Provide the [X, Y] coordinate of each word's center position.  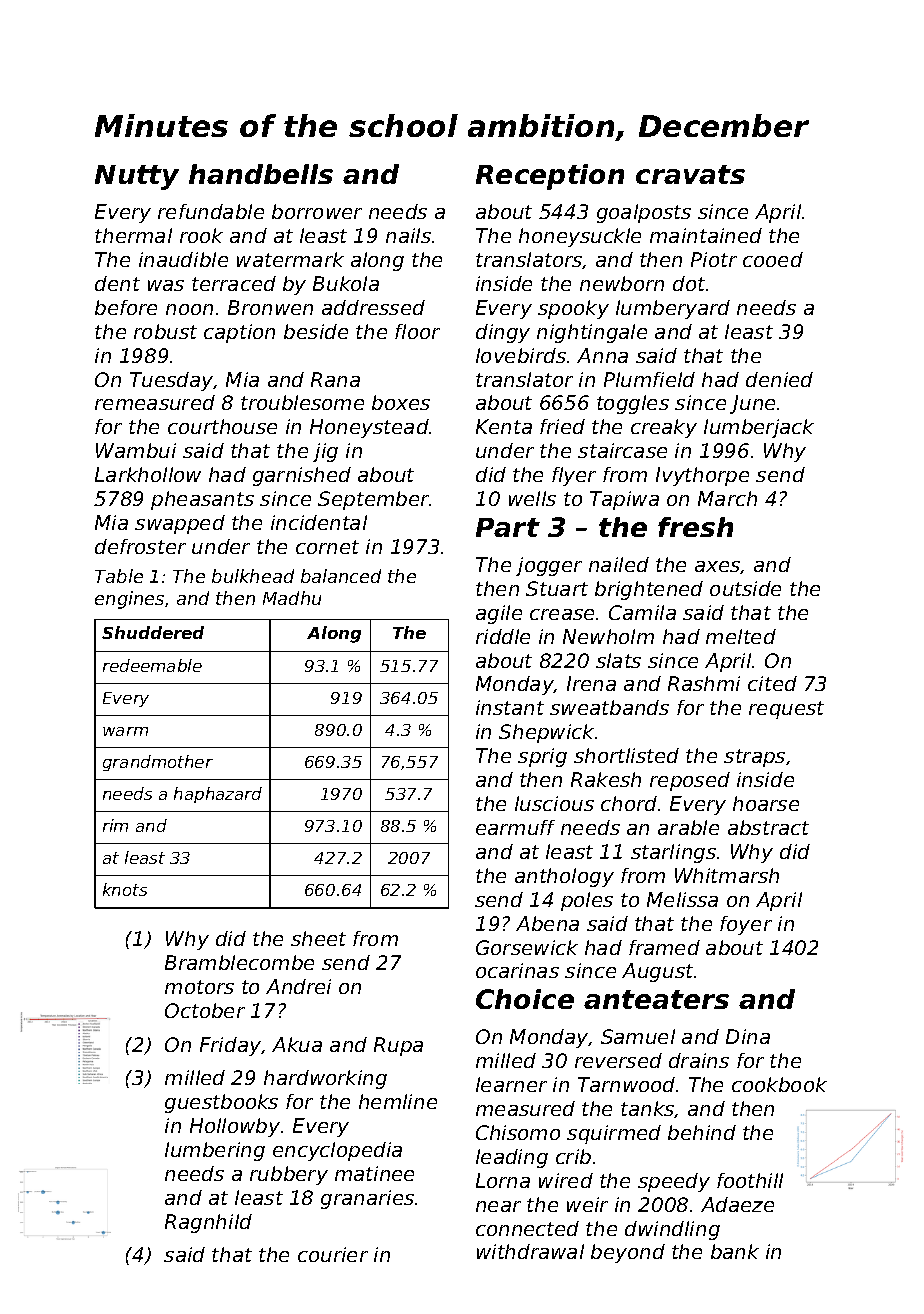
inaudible [183, 259]
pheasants [202, 500]
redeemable [152, 665]
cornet [327, 547]
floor [417, 331]
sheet [318, 938]
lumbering [215, 1151]
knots [125, 889]
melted [741, 636]
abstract [768, 827]
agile [499, 614]
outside [745, 588]
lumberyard [673, 309]
